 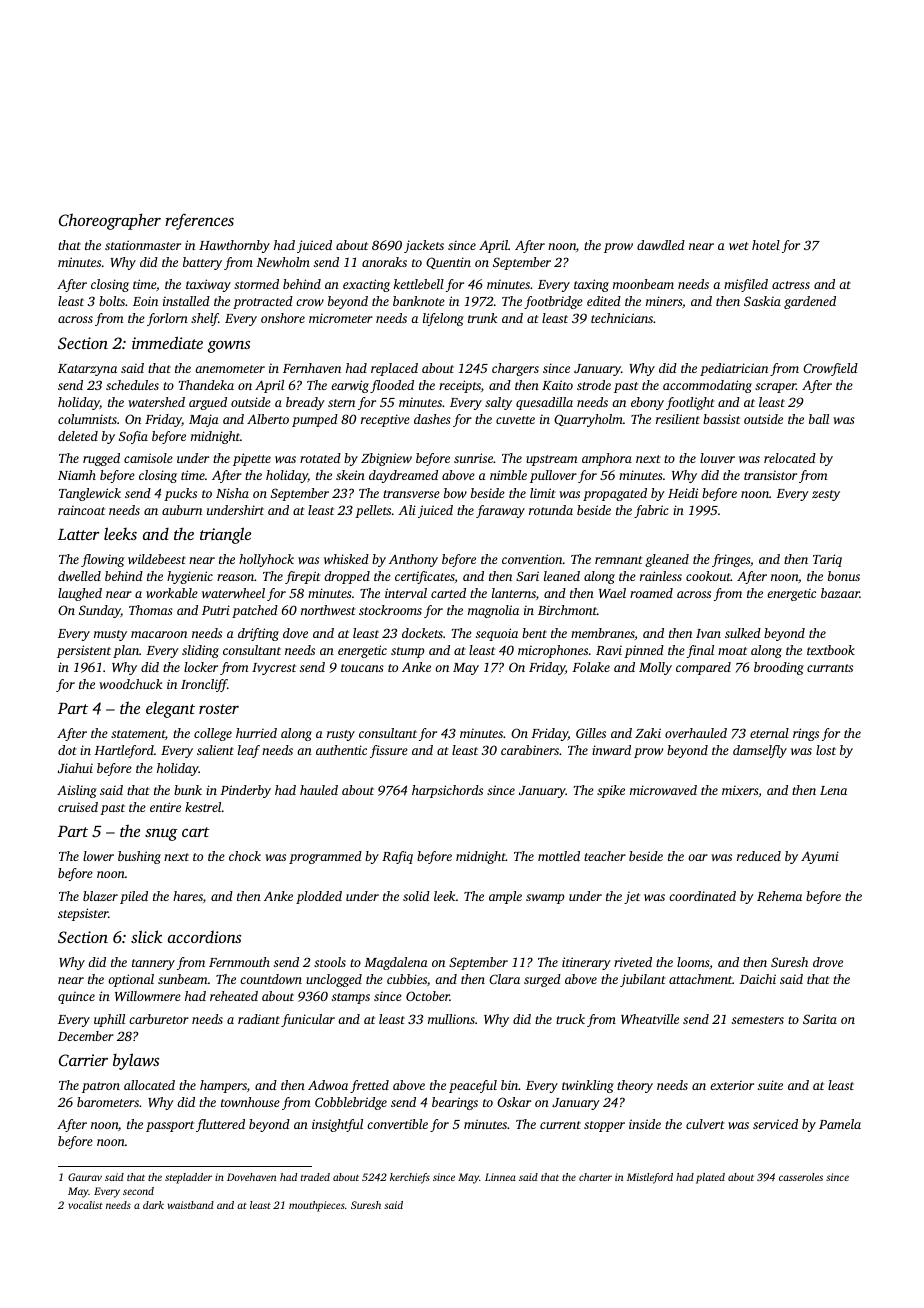 What do you see at coordinates (757, 979) in the document?
I see `Daichi` at bounding box center [757, 979].
